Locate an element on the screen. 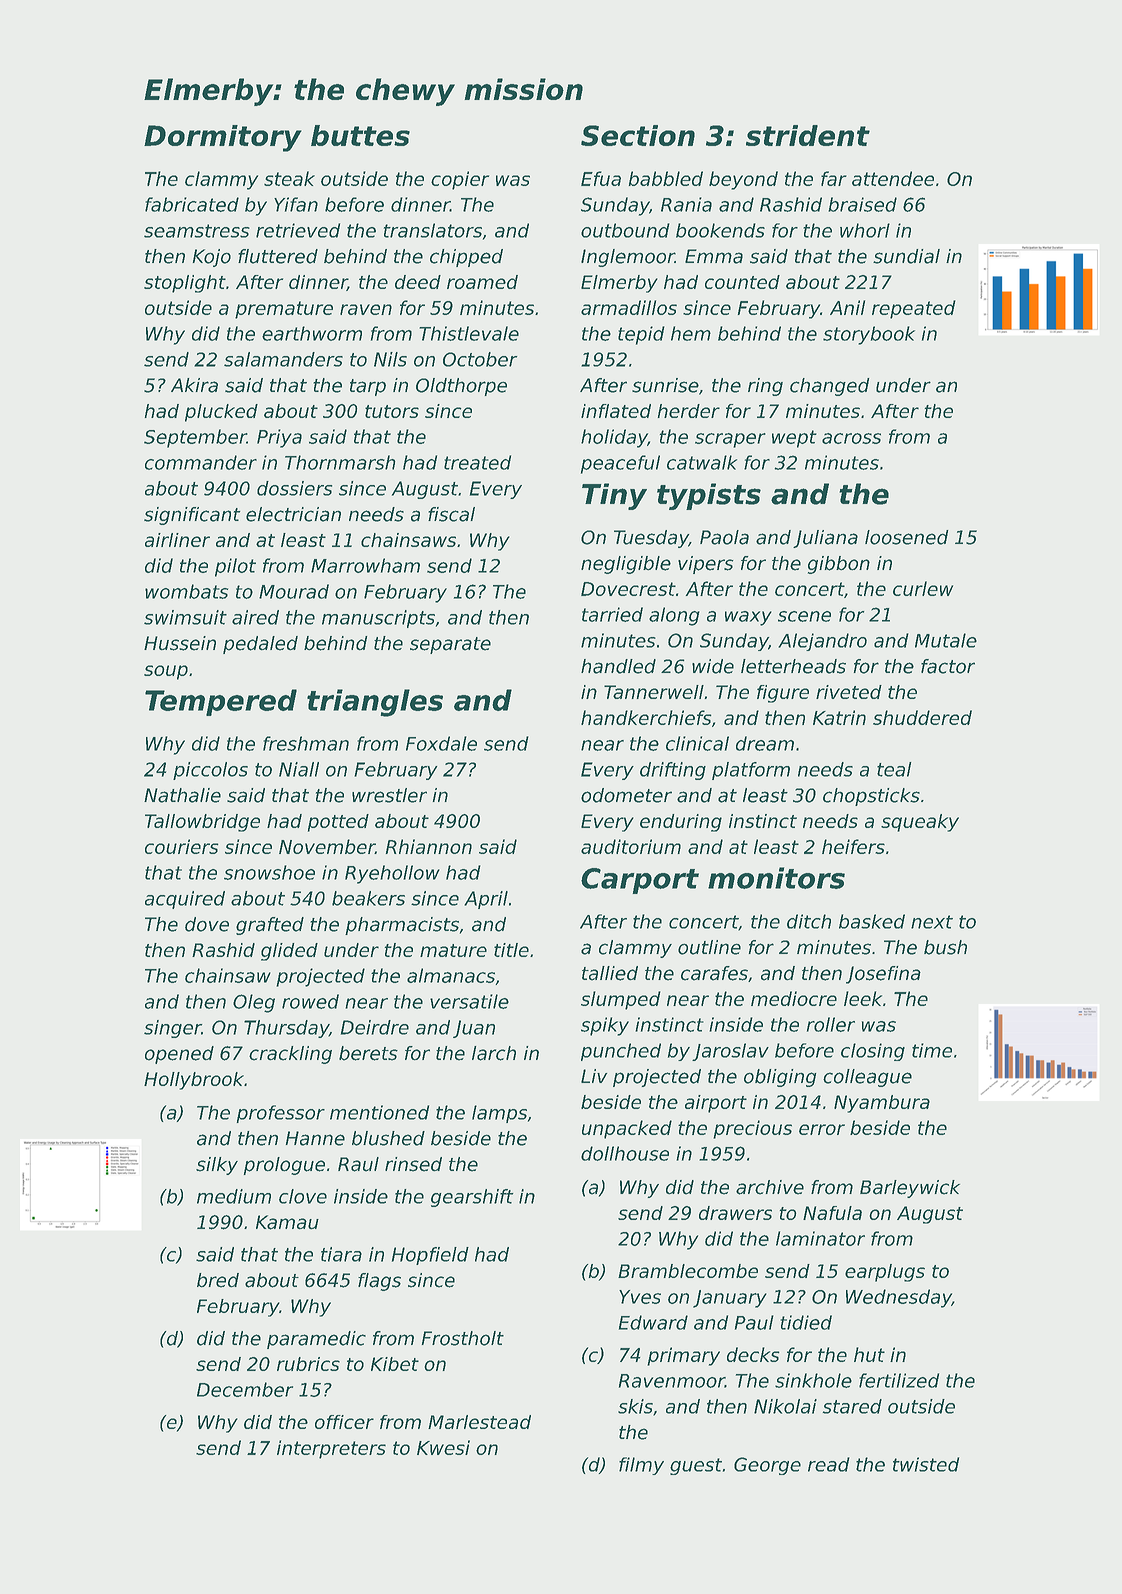  snowshoe is located at coordinates (269, 872).
